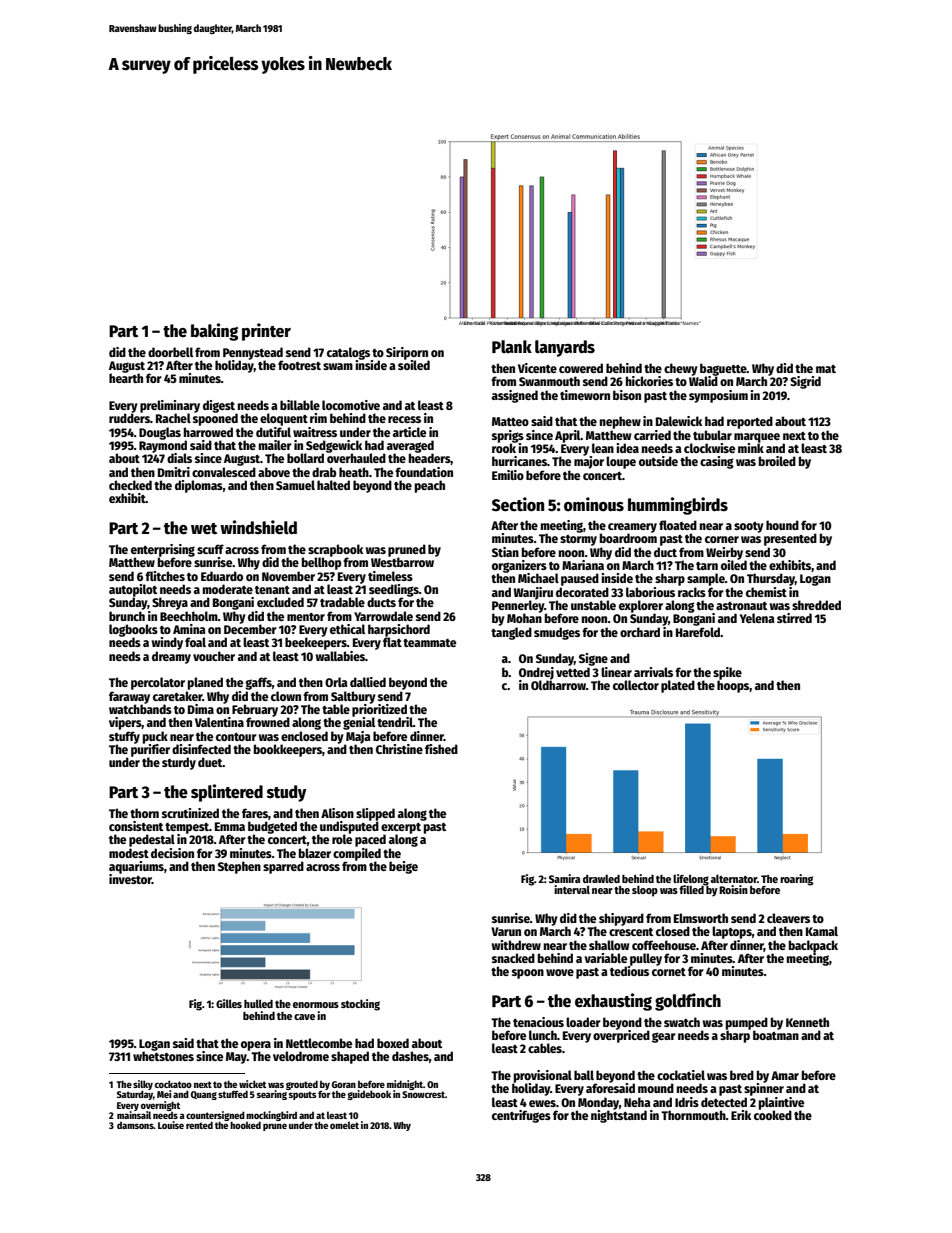  I want to click on hickories, so click(649, 381).
